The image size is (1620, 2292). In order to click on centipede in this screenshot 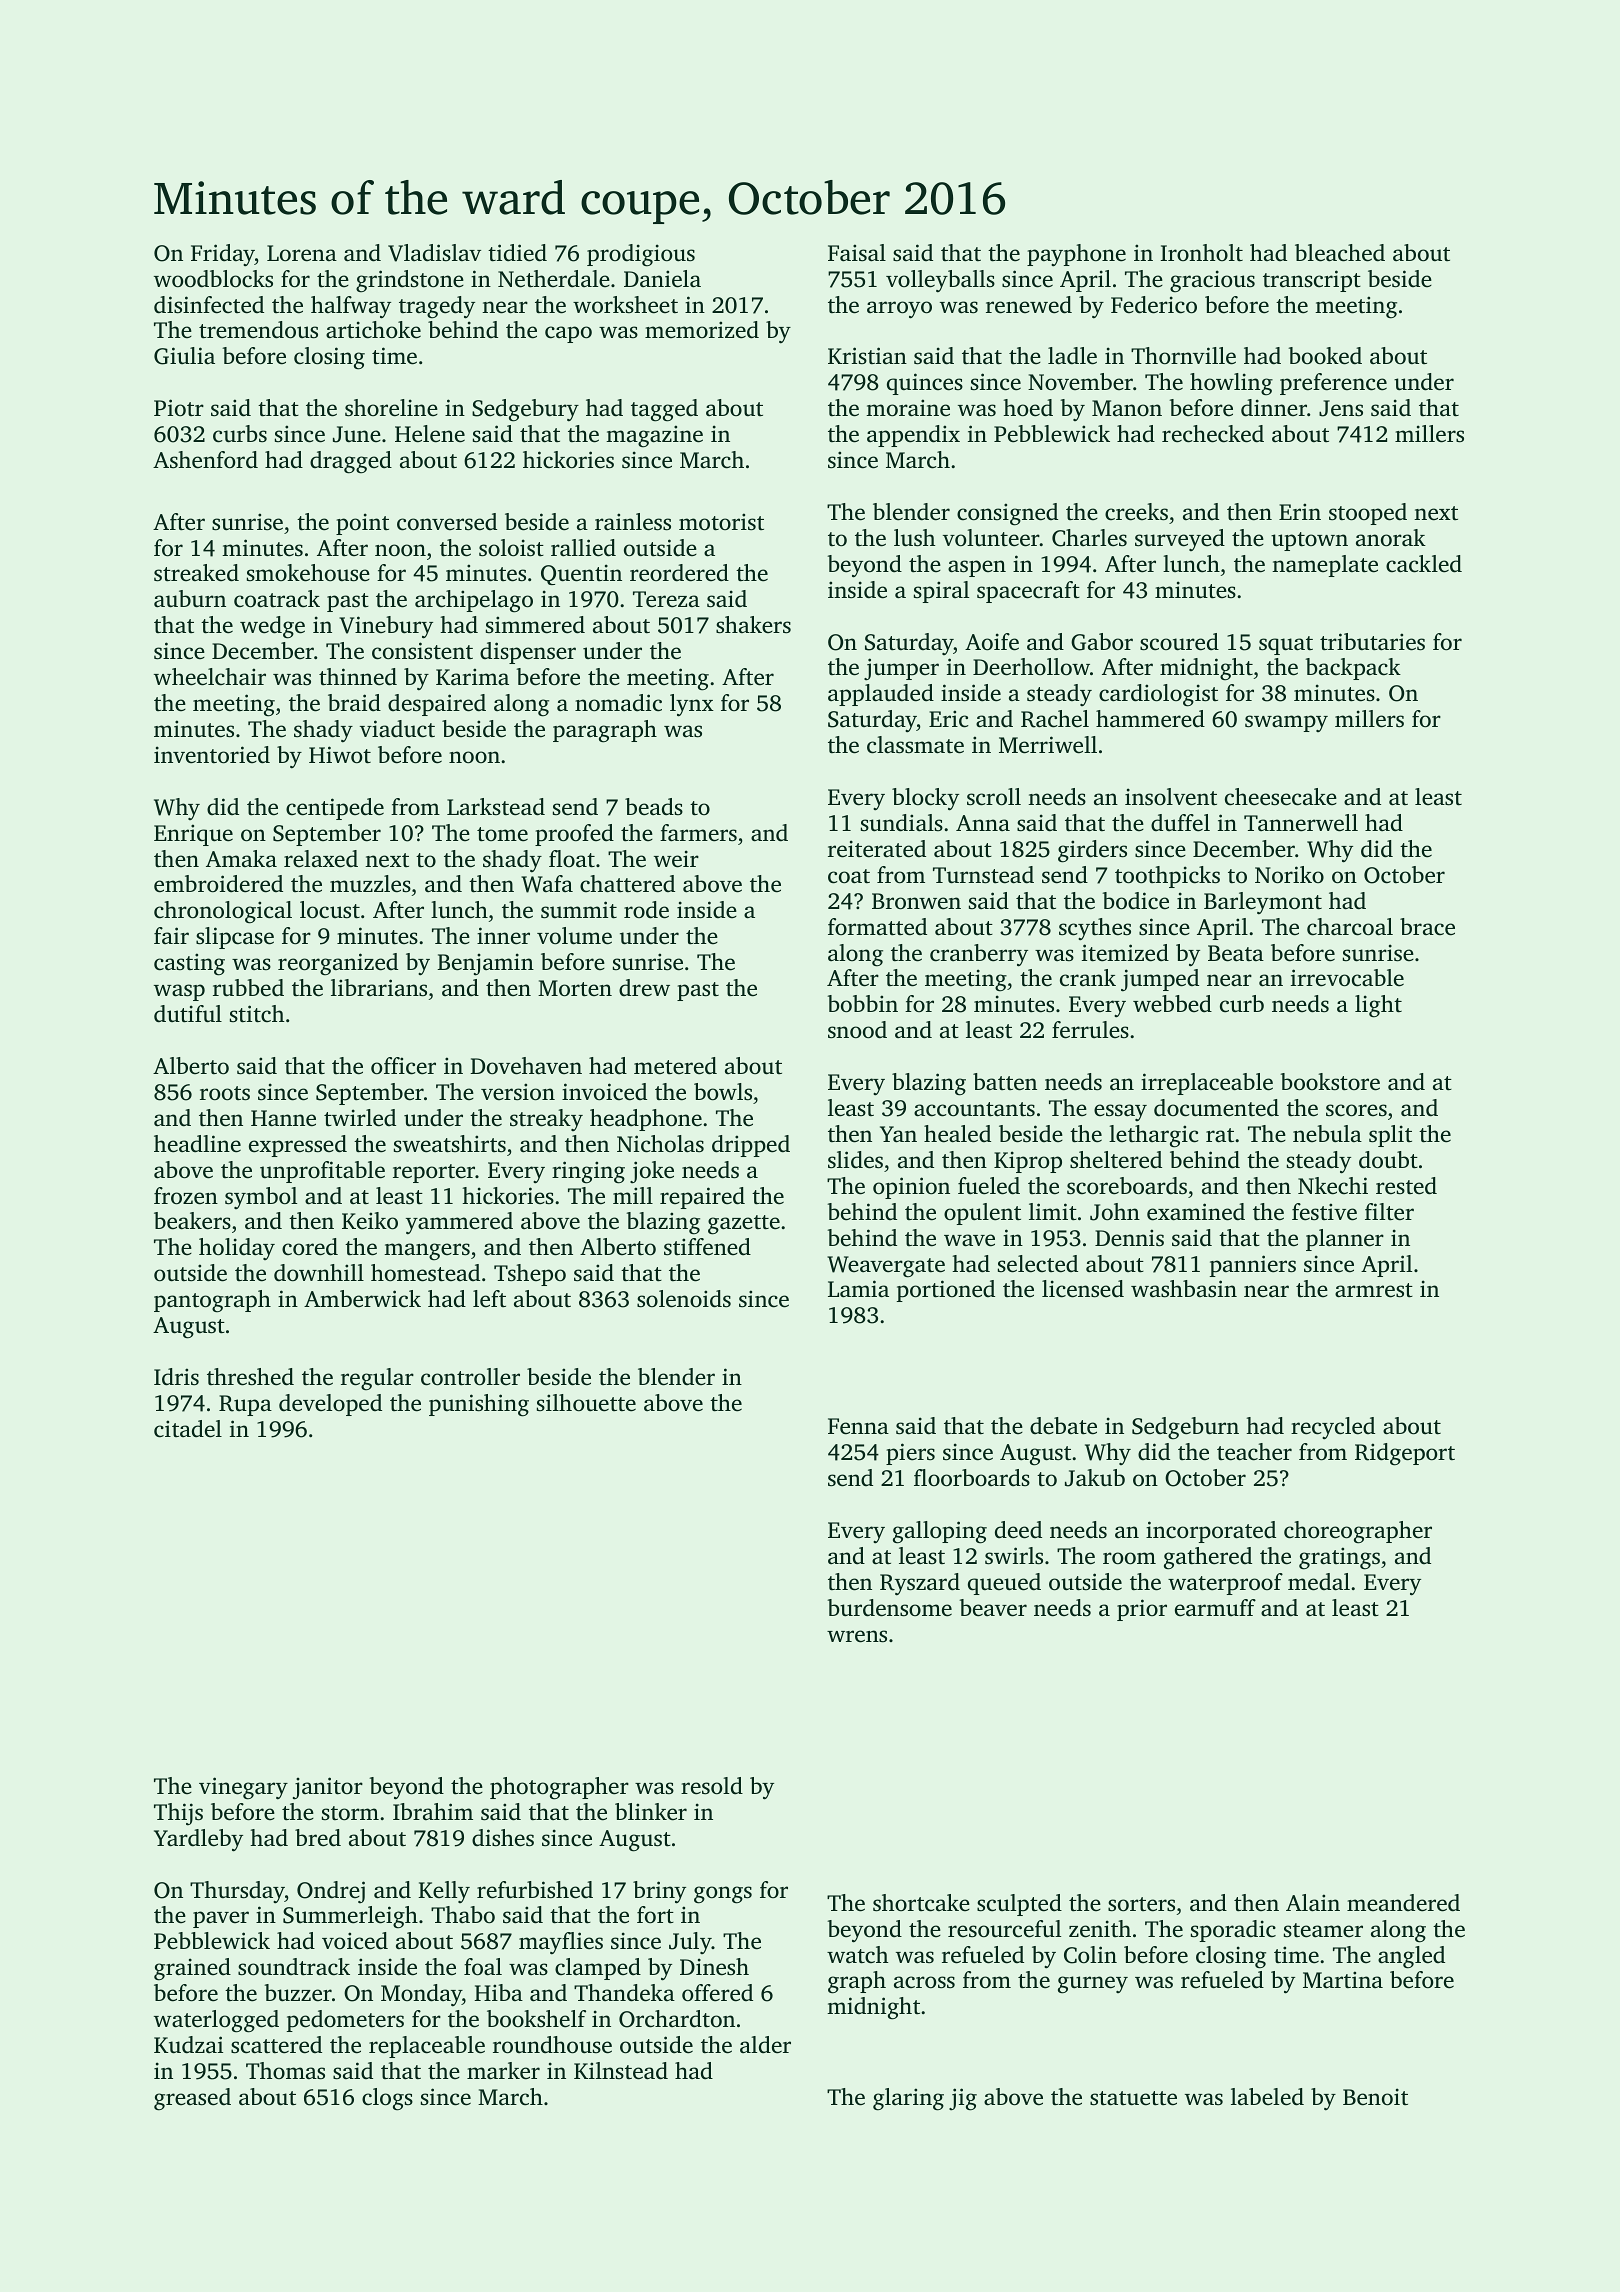, I will do `click(335, 809)`.
